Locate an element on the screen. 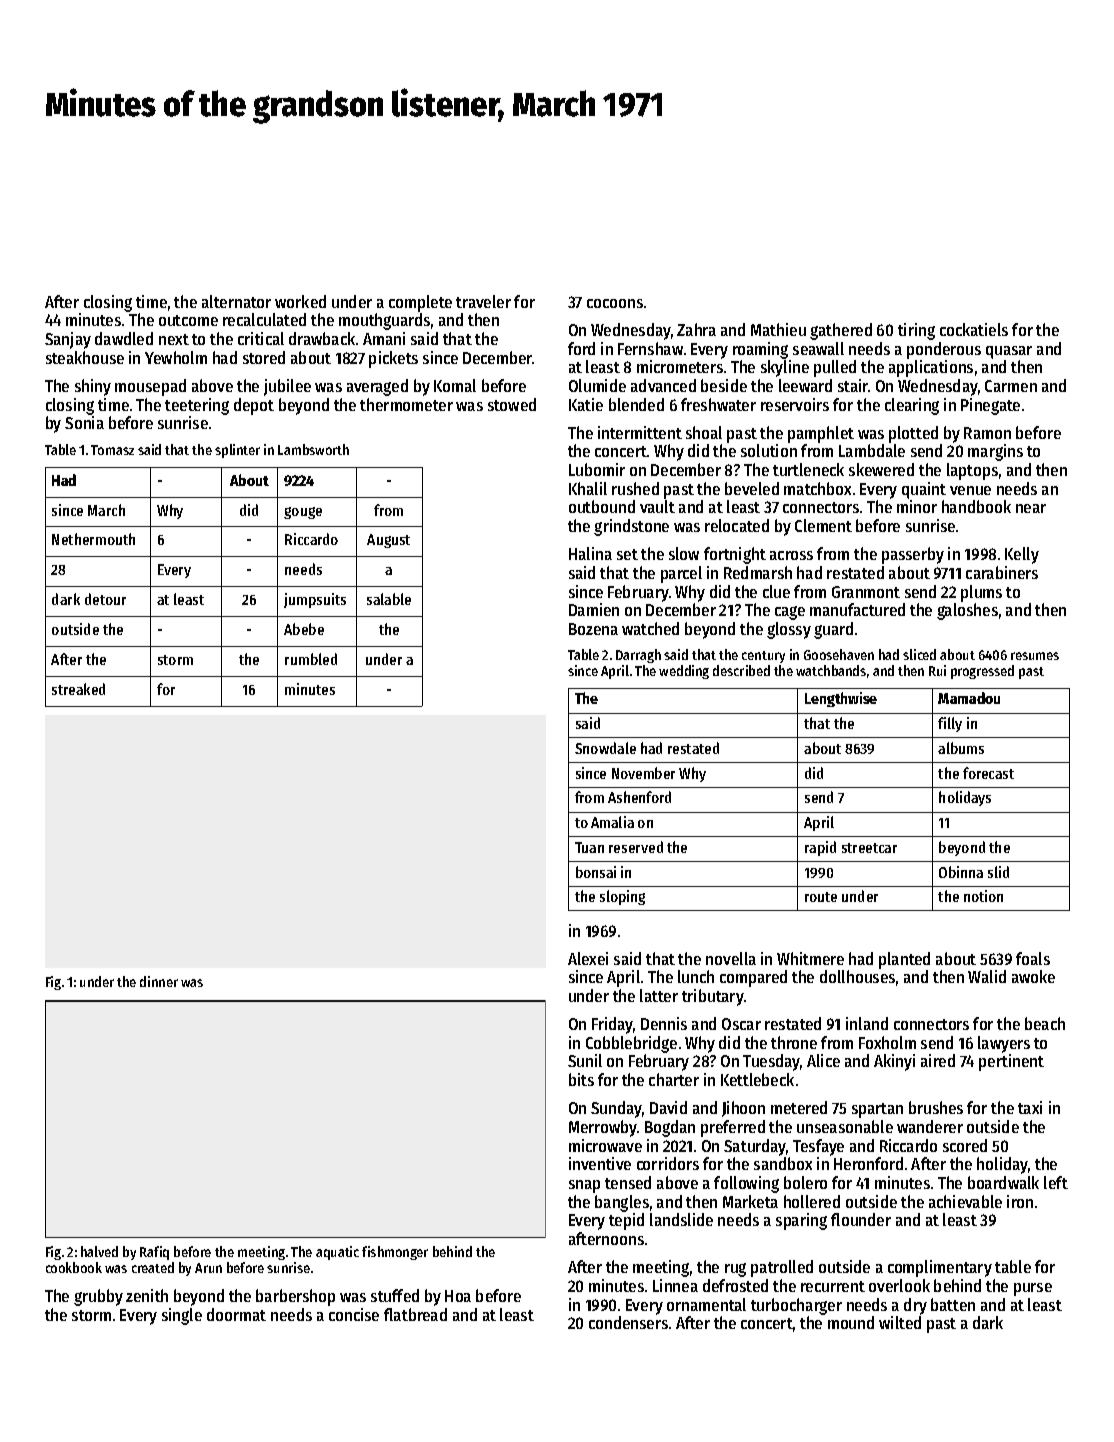 This screenshot has height=1442, width=1114. dinner is located at coordinates (159, 981).
